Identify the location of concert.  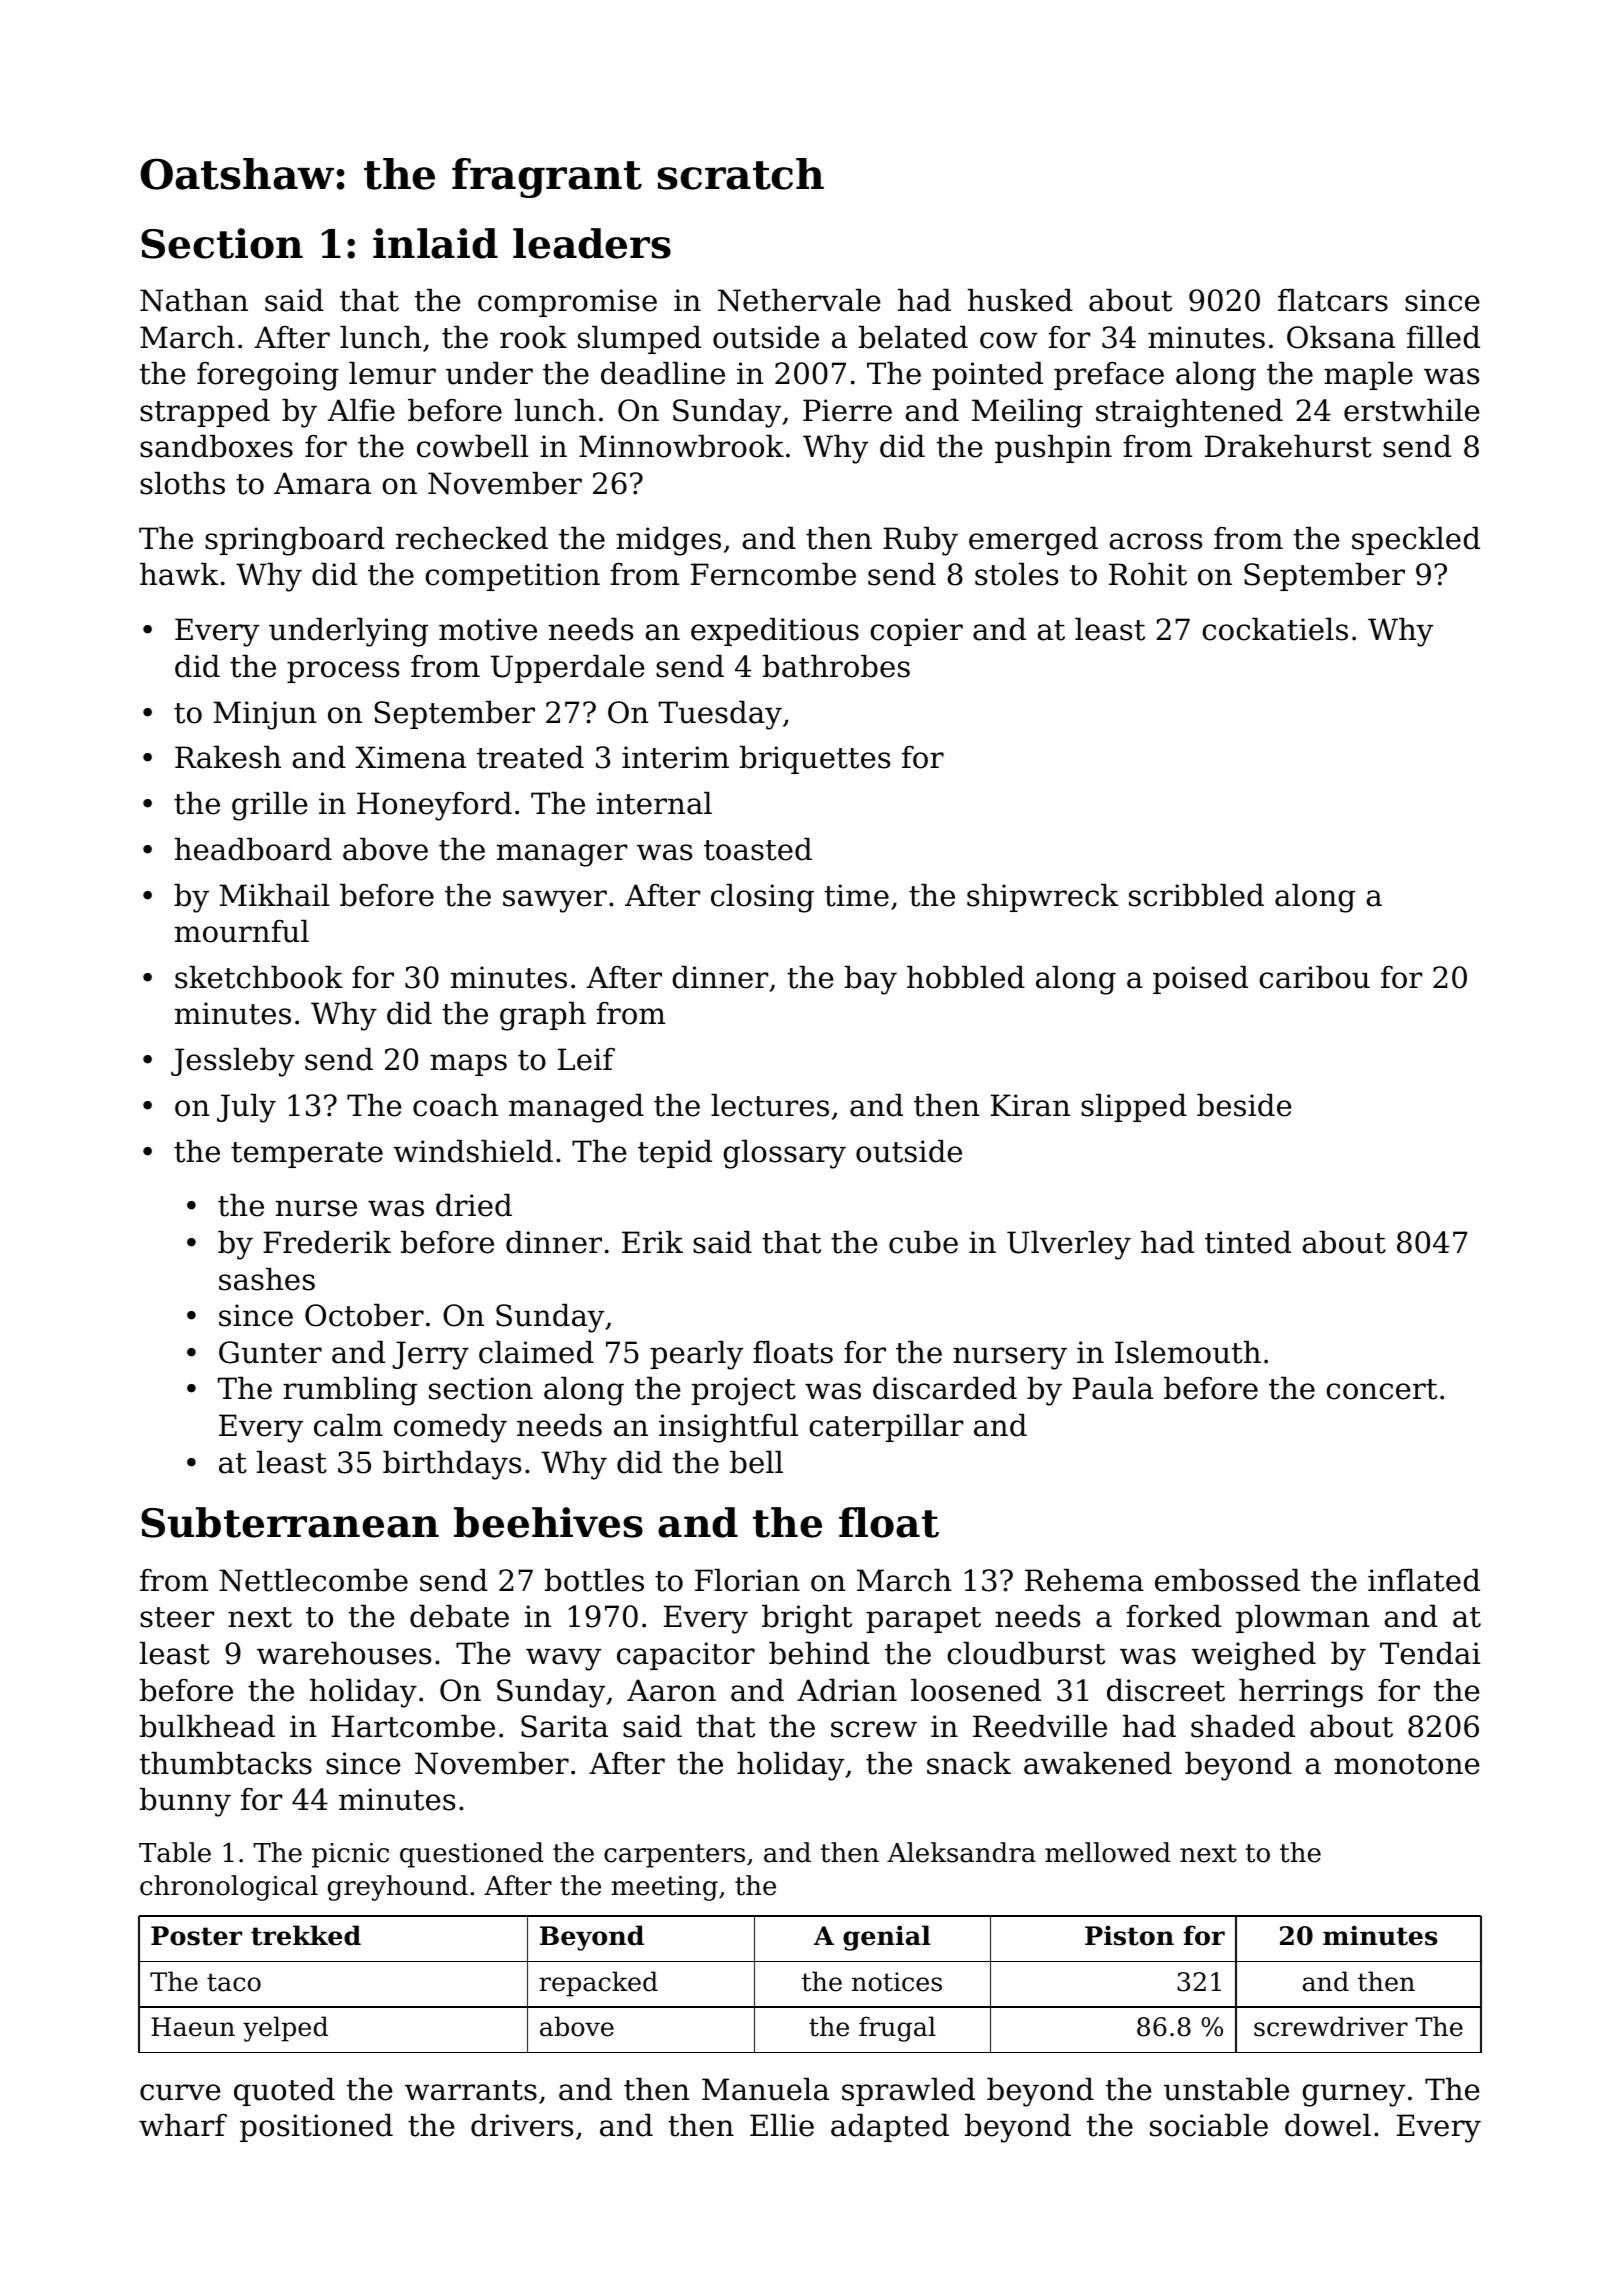
(1381, 1389).
